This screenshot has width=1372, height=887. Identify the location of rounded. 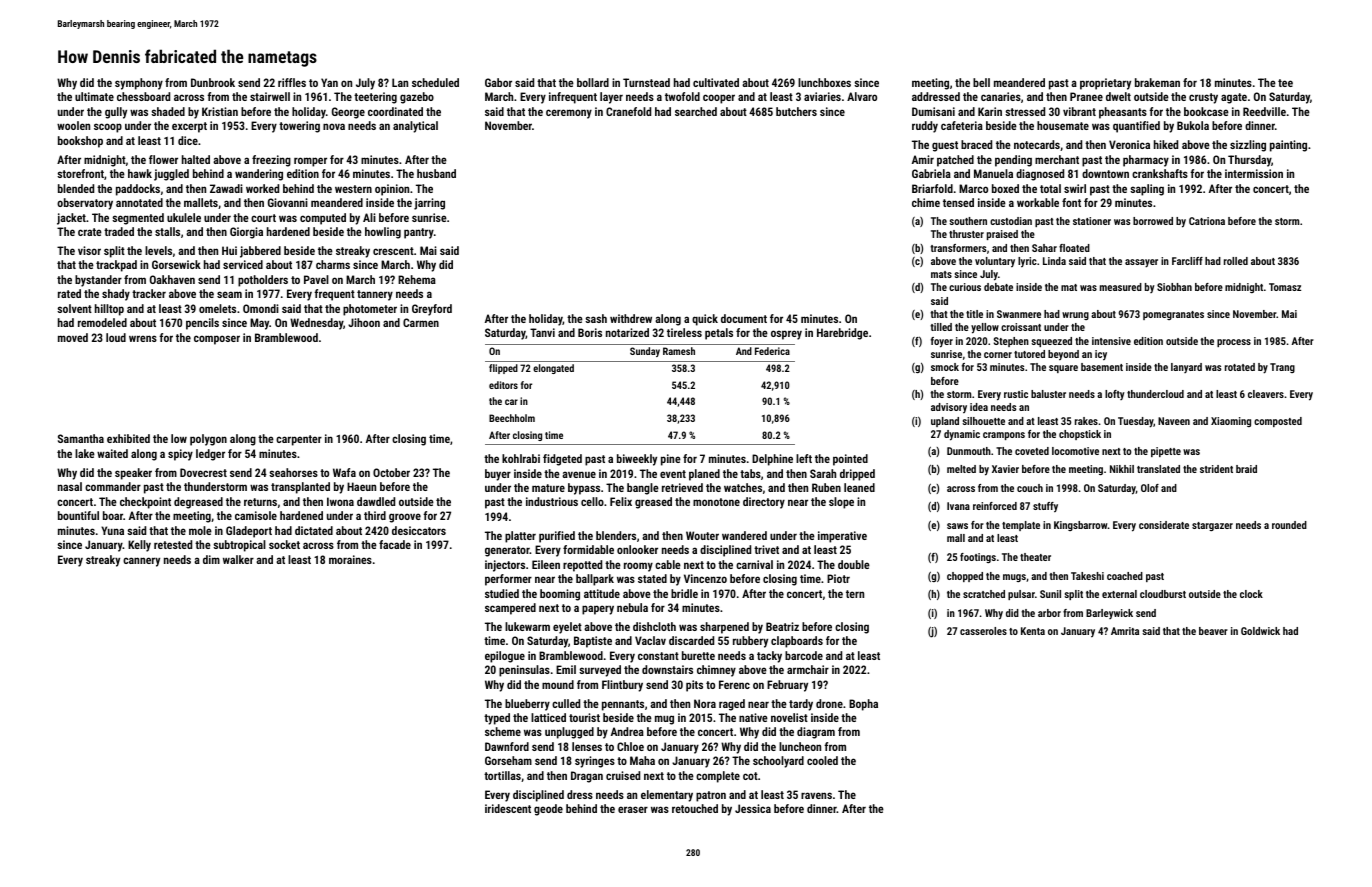
(1289, 525).
